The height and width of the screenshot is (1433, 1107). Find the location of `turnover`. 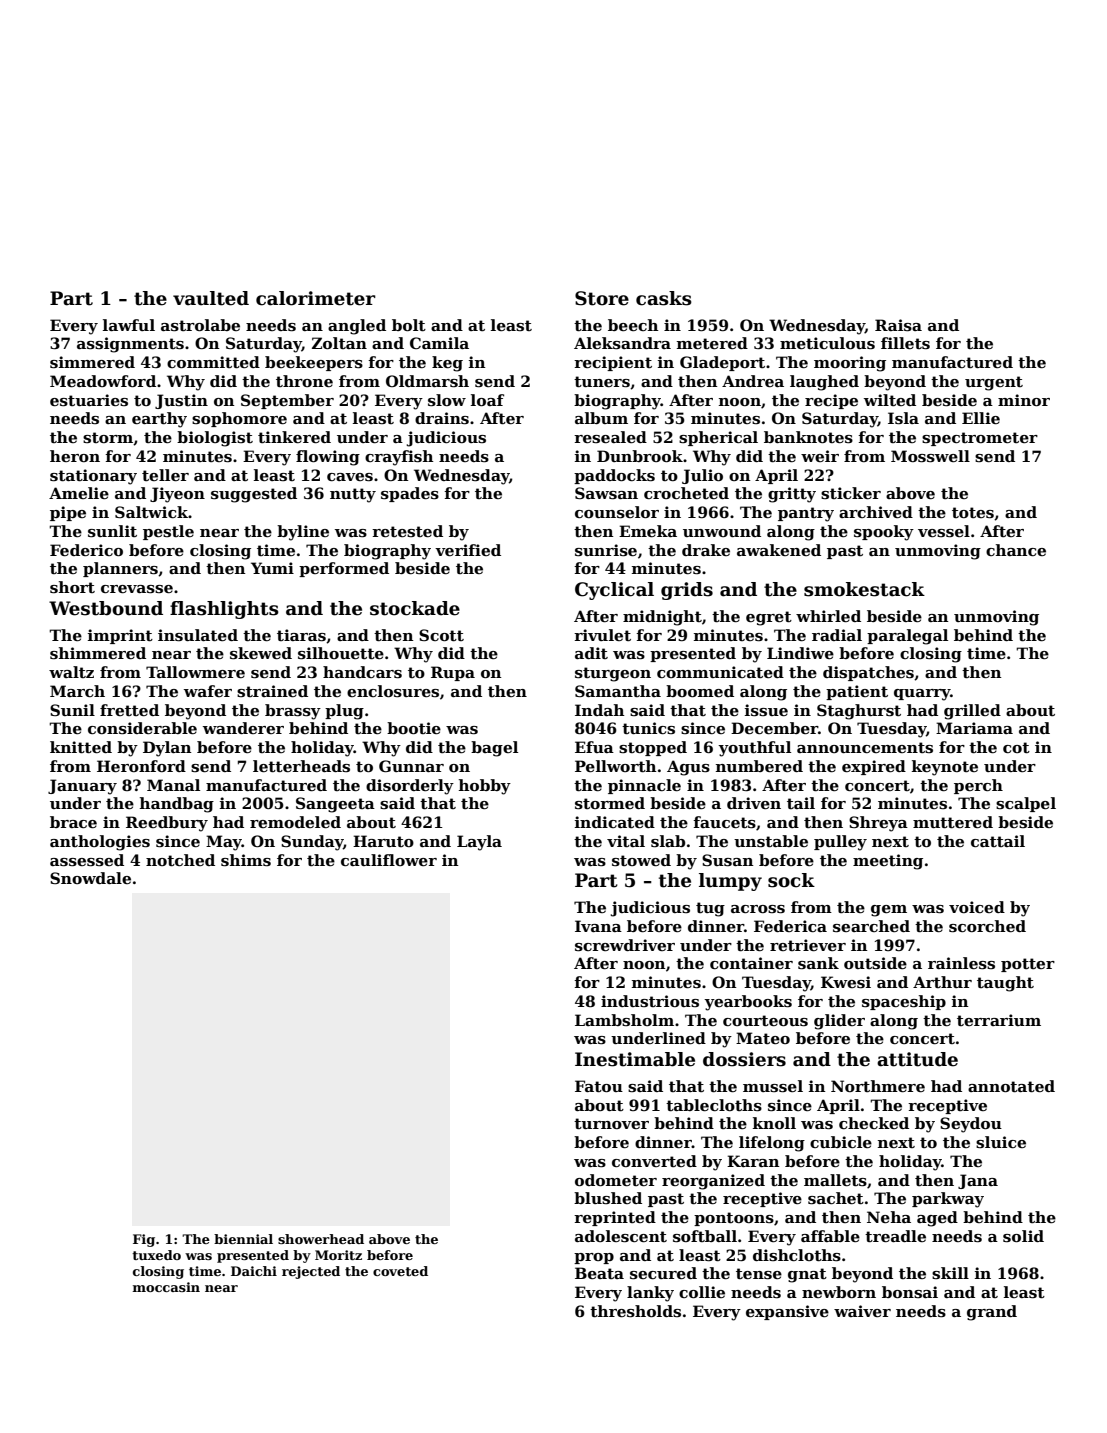

turnover is located at coordinates (611, 1123).
